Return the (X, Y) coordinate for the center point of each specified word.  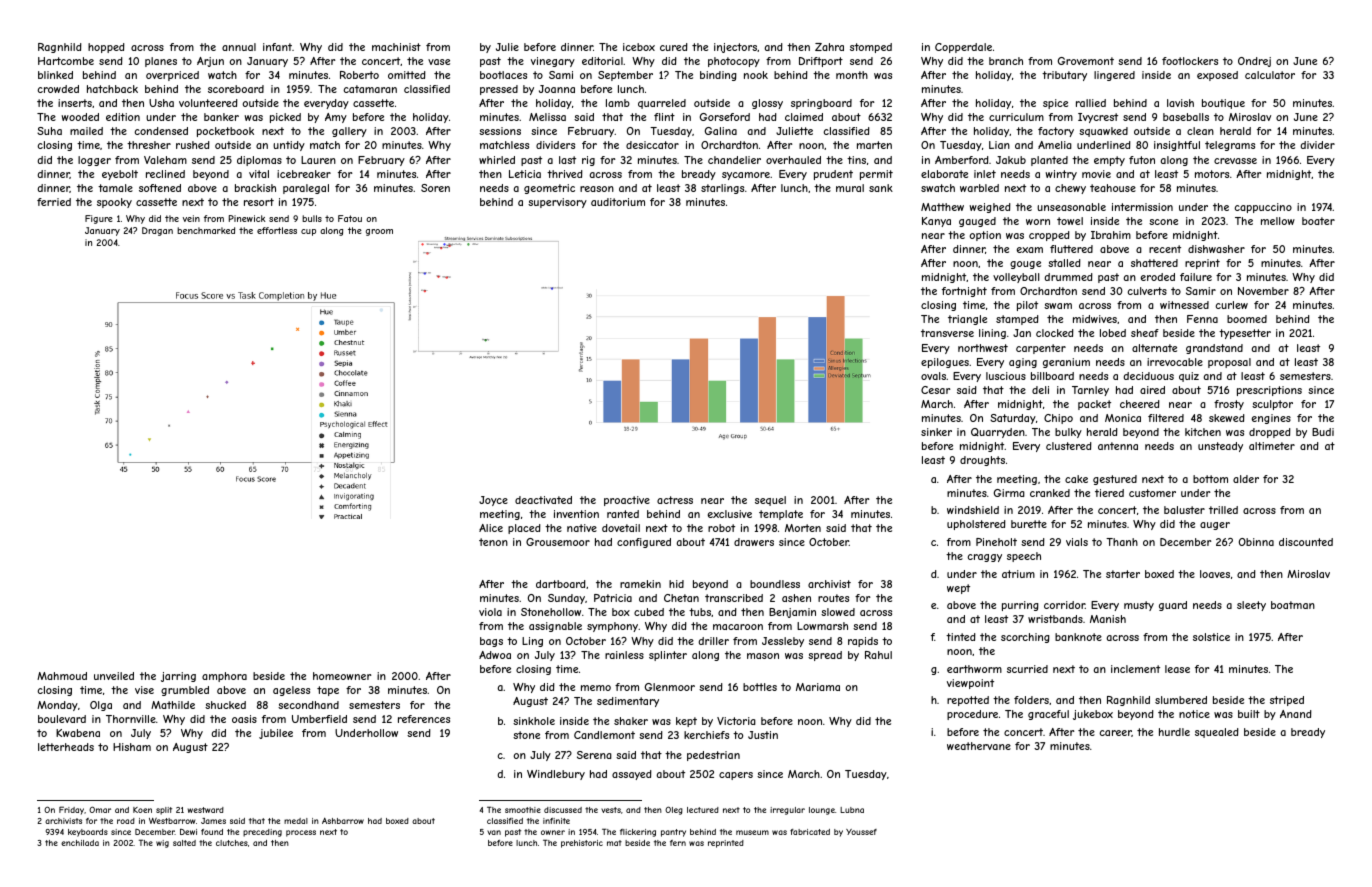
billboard (1052, 376)
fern (678, 843)
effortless (277, 230)
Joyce (493, 501)
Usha (161, 103)
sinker (936, 432)
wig (162, 844)
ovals (933, 376)
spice (1055, 104)
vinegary (553, 62)
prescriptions (1269, 391)
